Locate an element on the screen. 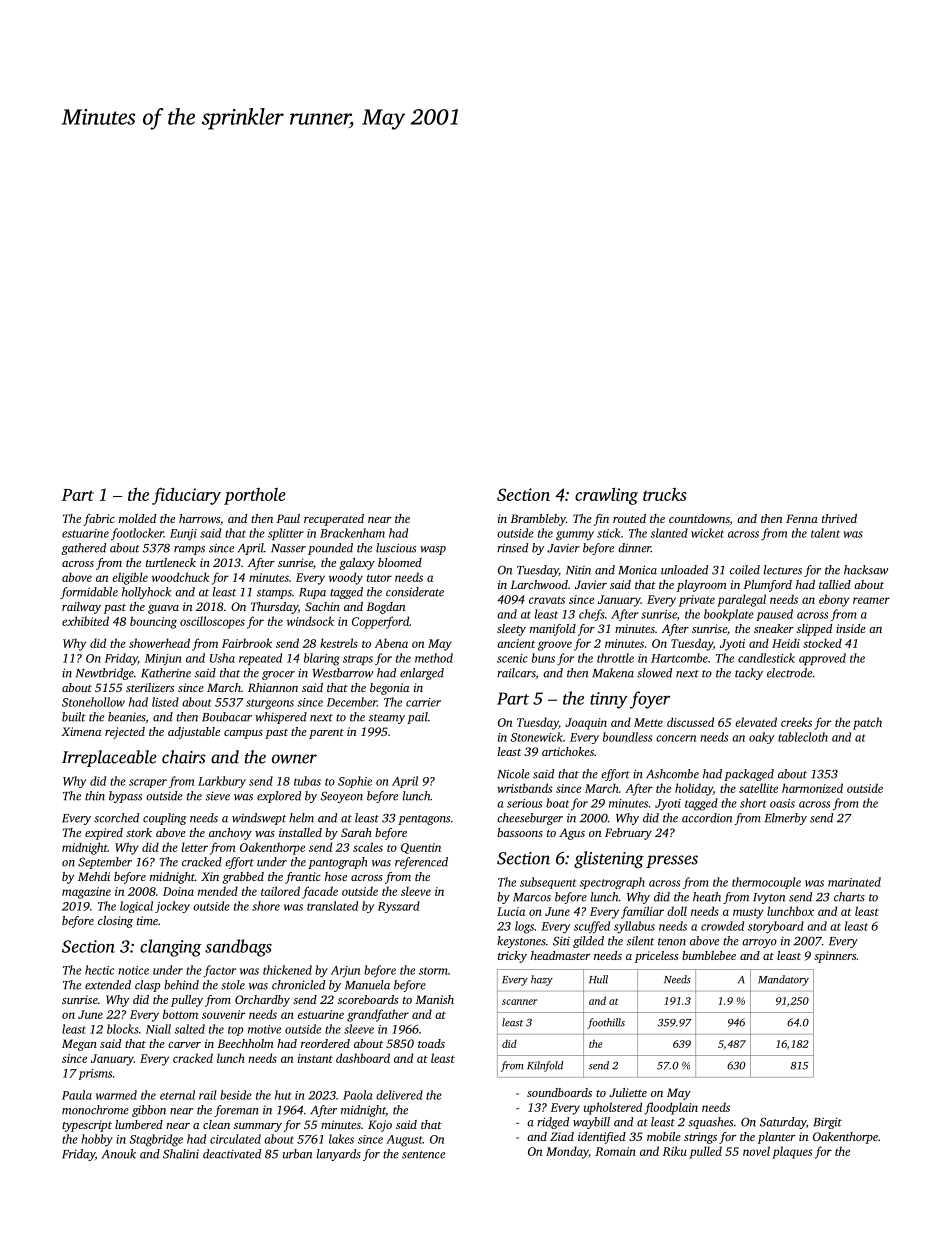 The width and height of the screenshot is (952, 1233). subsequent is located at coordinates (548, 883).
